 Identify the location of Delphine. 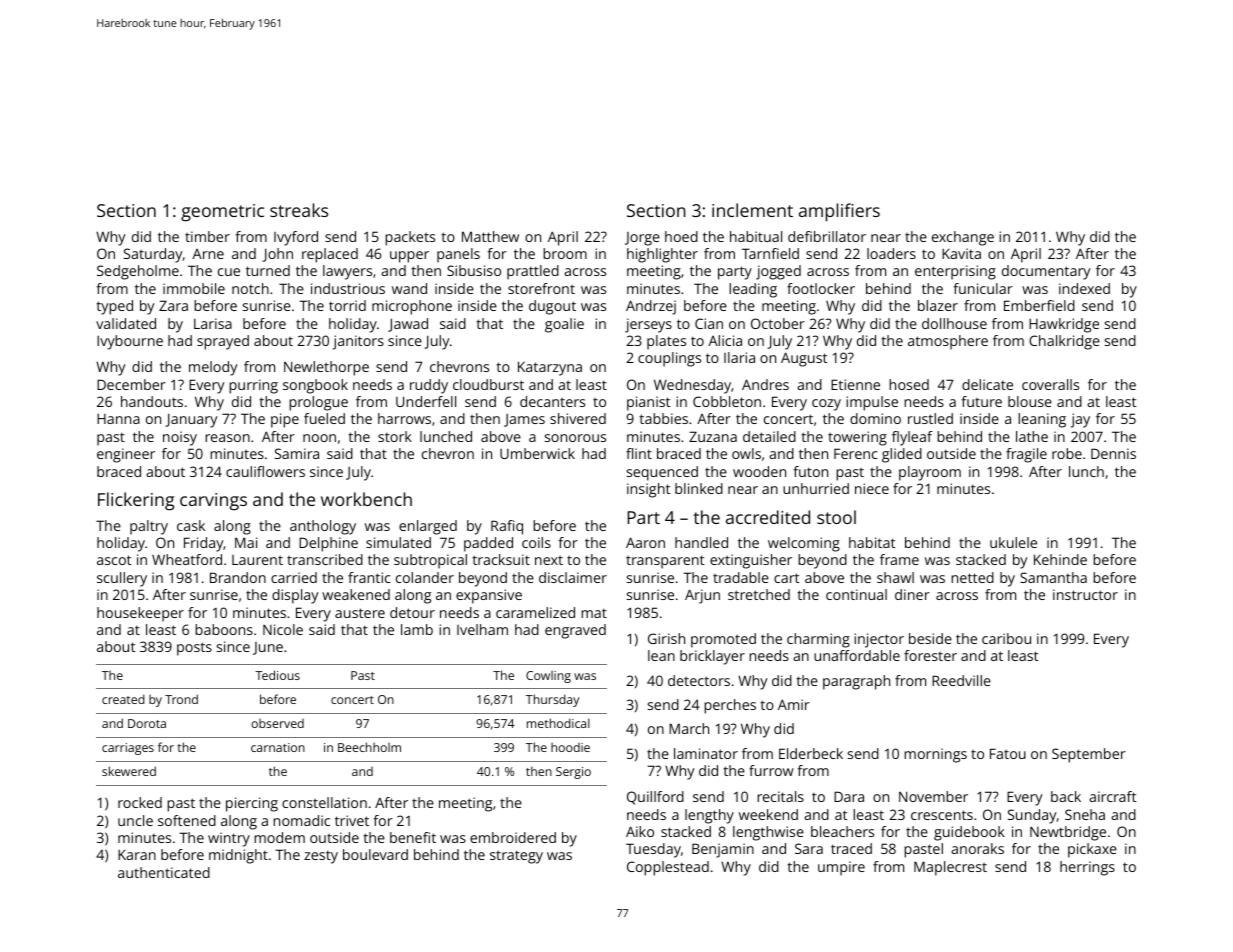
(328, 544).
